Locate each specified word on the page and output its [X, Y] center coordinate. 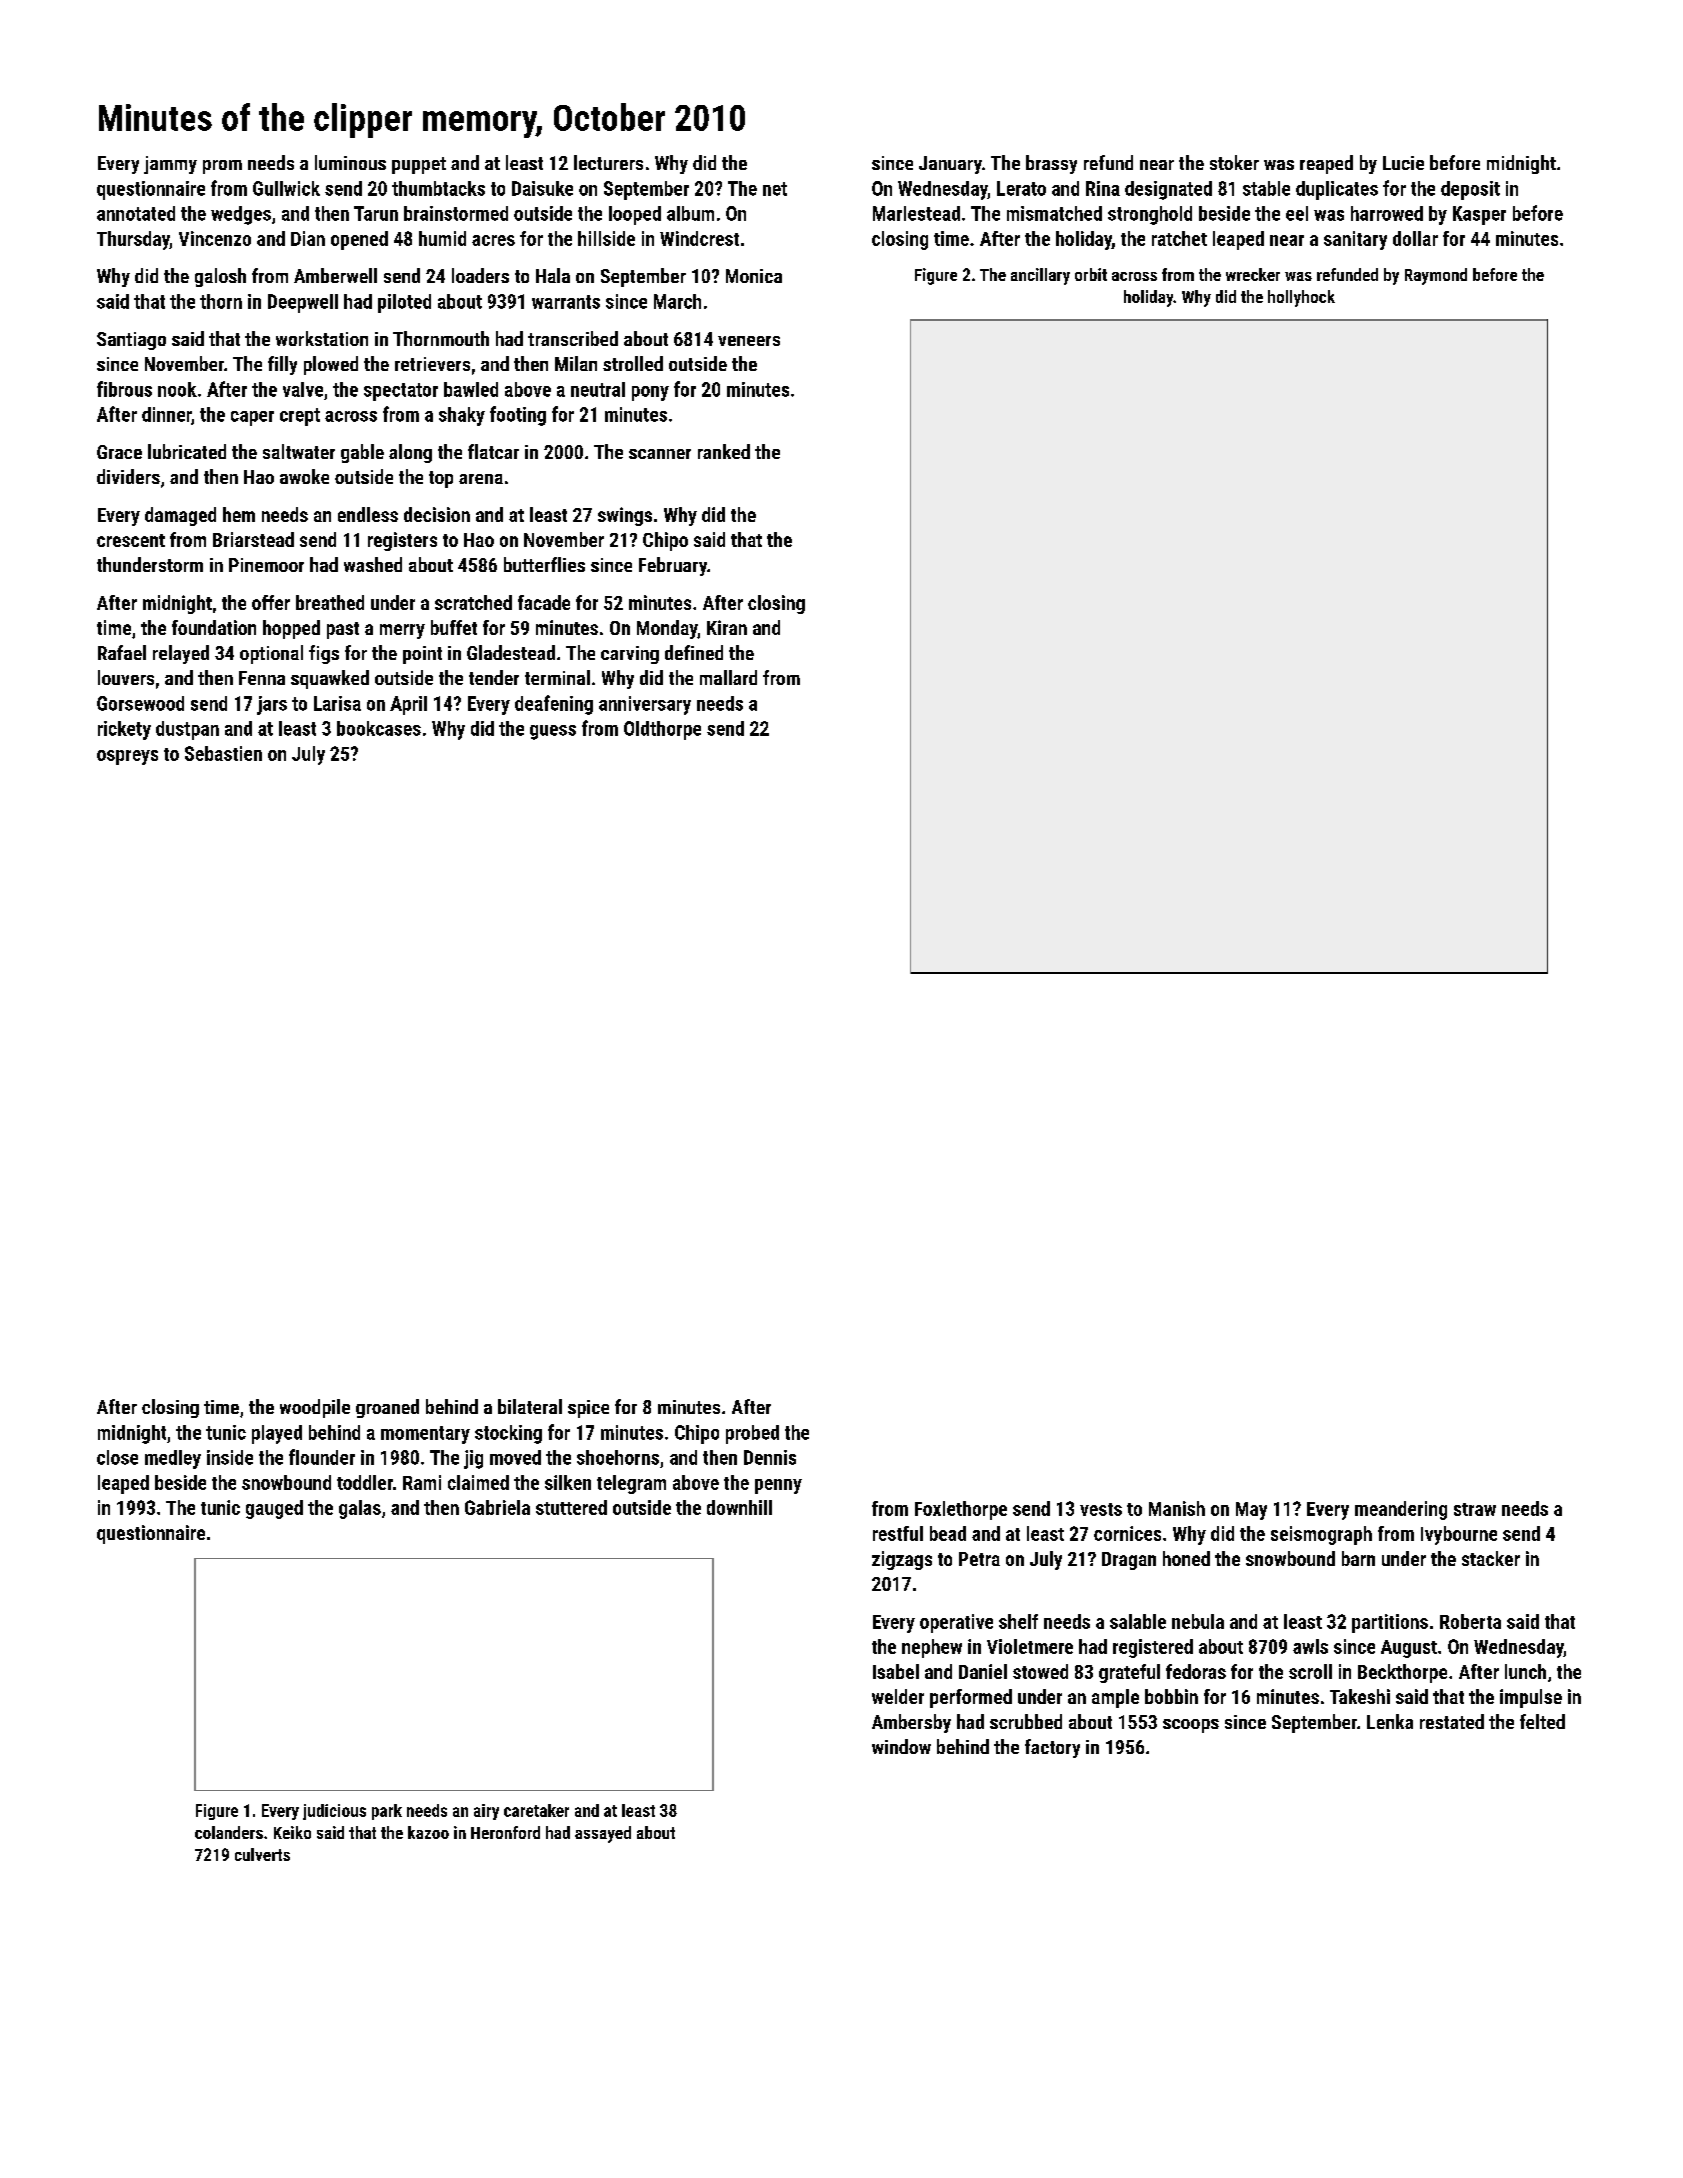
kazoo [428, 1832]
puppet [419, 165]
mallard [728, 677]
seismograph [1321, 1535]
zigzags [902, 1560]
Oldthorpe [662, 730]
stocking [508, 1434]
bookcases [379, 728]
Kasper [1479, 215]
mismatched [1054, 213]
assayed [603, 1834]
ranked [724, 451]
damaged [180, 516]
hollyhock [1301, 298]
